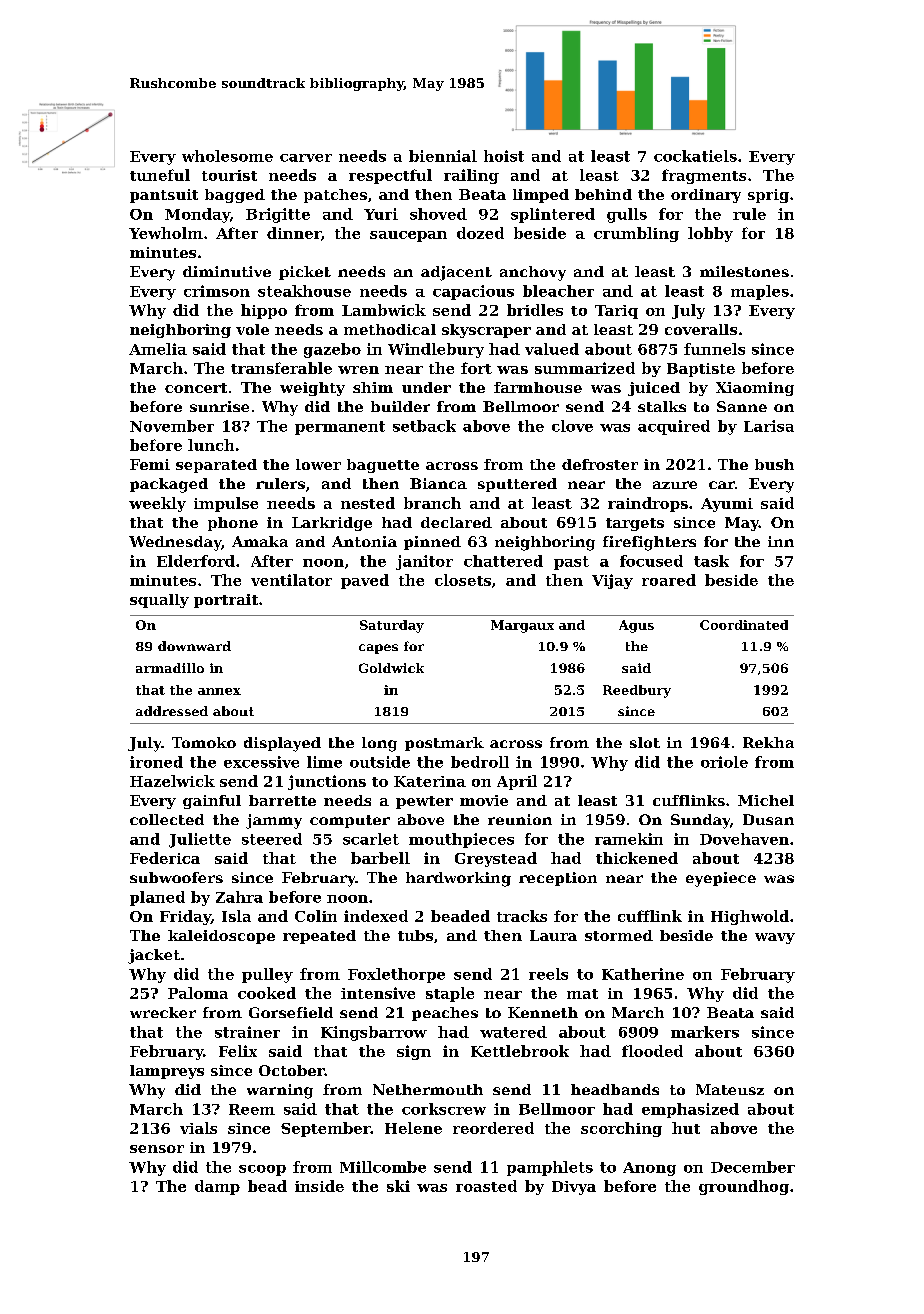  What do you see at coordinates (167, 819) in the document?
I see `collected` at bounding box center [167, 819].
